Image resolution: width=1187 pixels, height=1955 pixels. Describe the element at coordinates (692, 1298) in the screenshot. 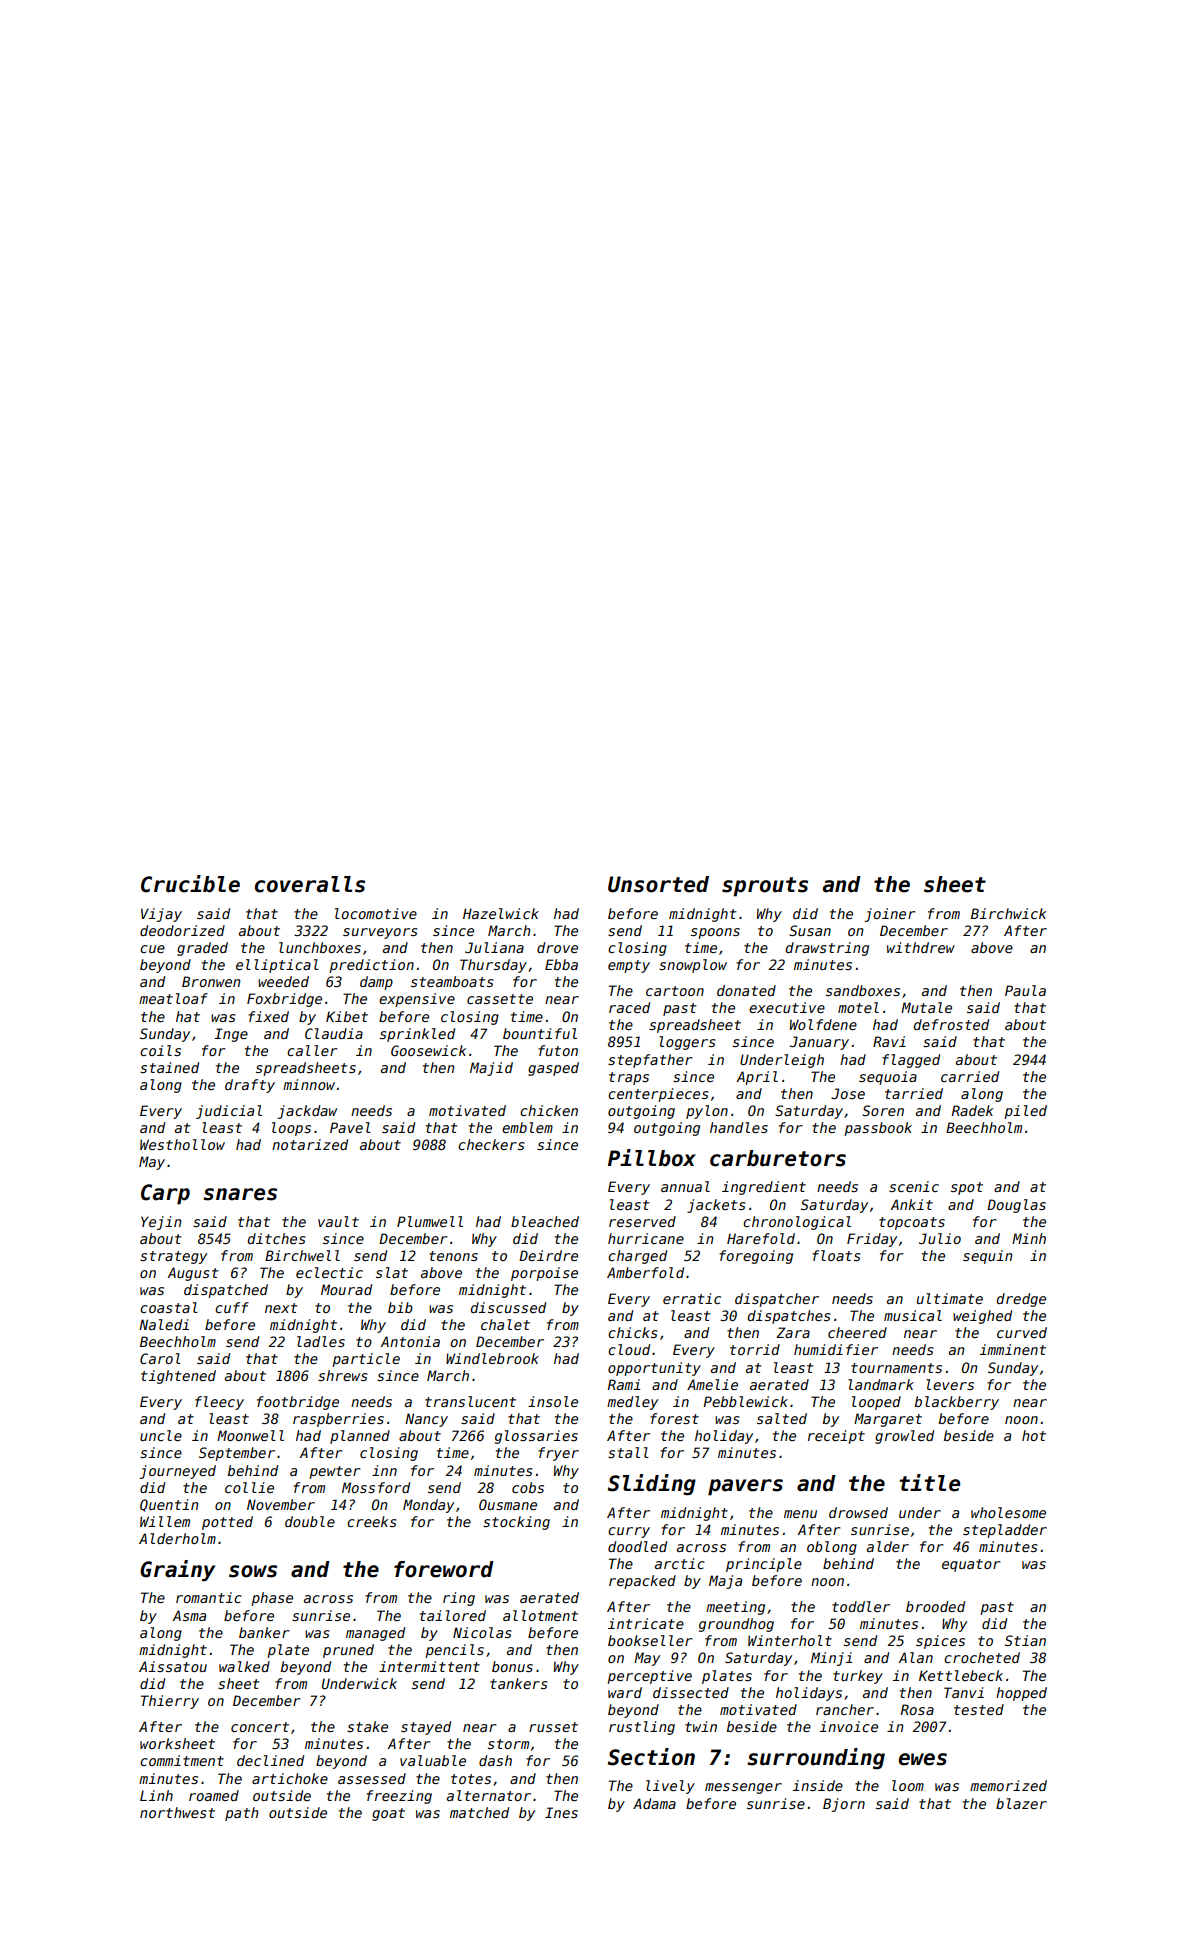

I see `erratic` at that location.
